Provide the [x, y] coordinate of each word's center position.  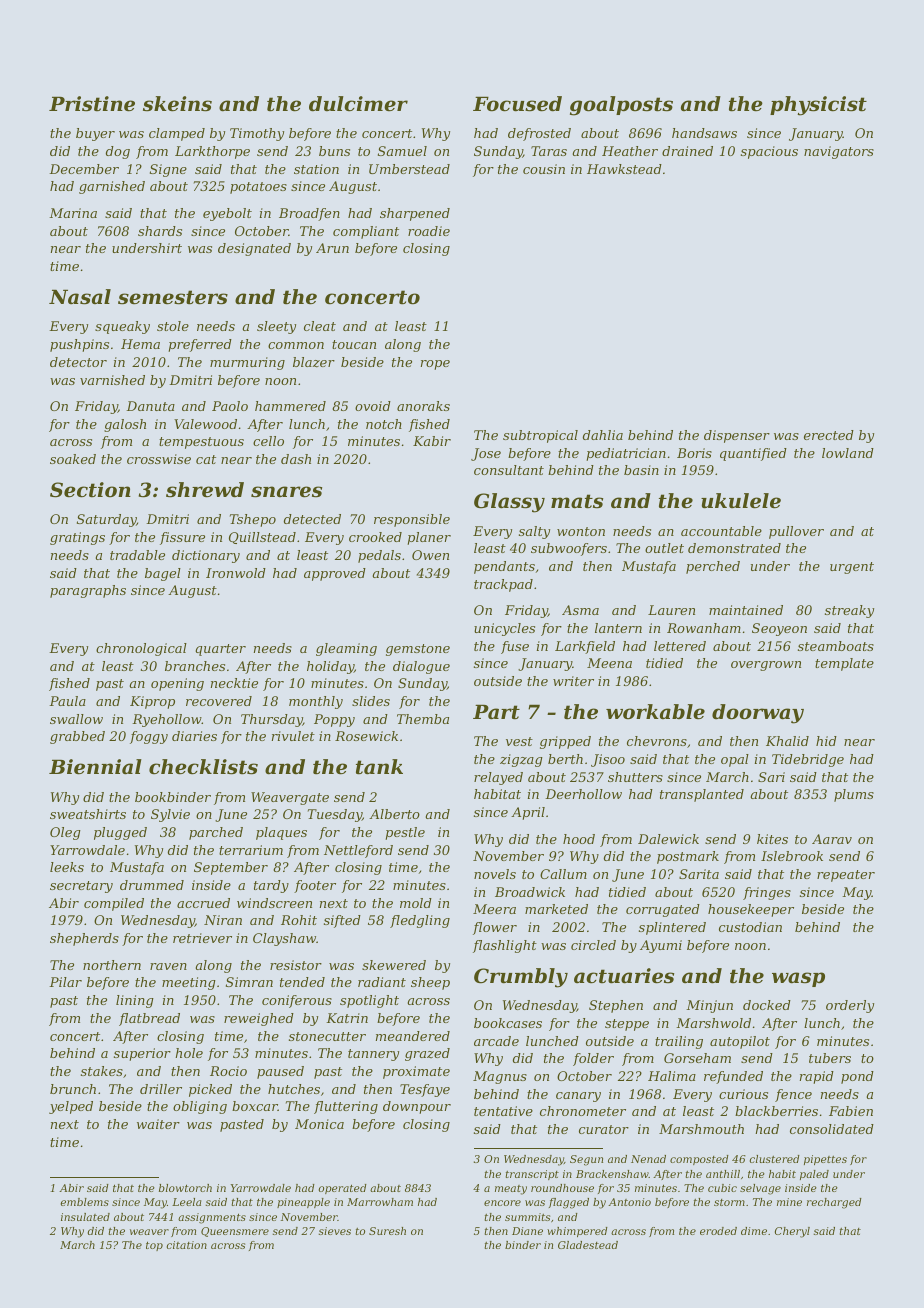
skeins [177, 104]
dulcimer [358, 104]
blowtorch [185, 1188]
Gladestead [588, 1245]
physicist [818, 106]
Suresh [387, 1231]
